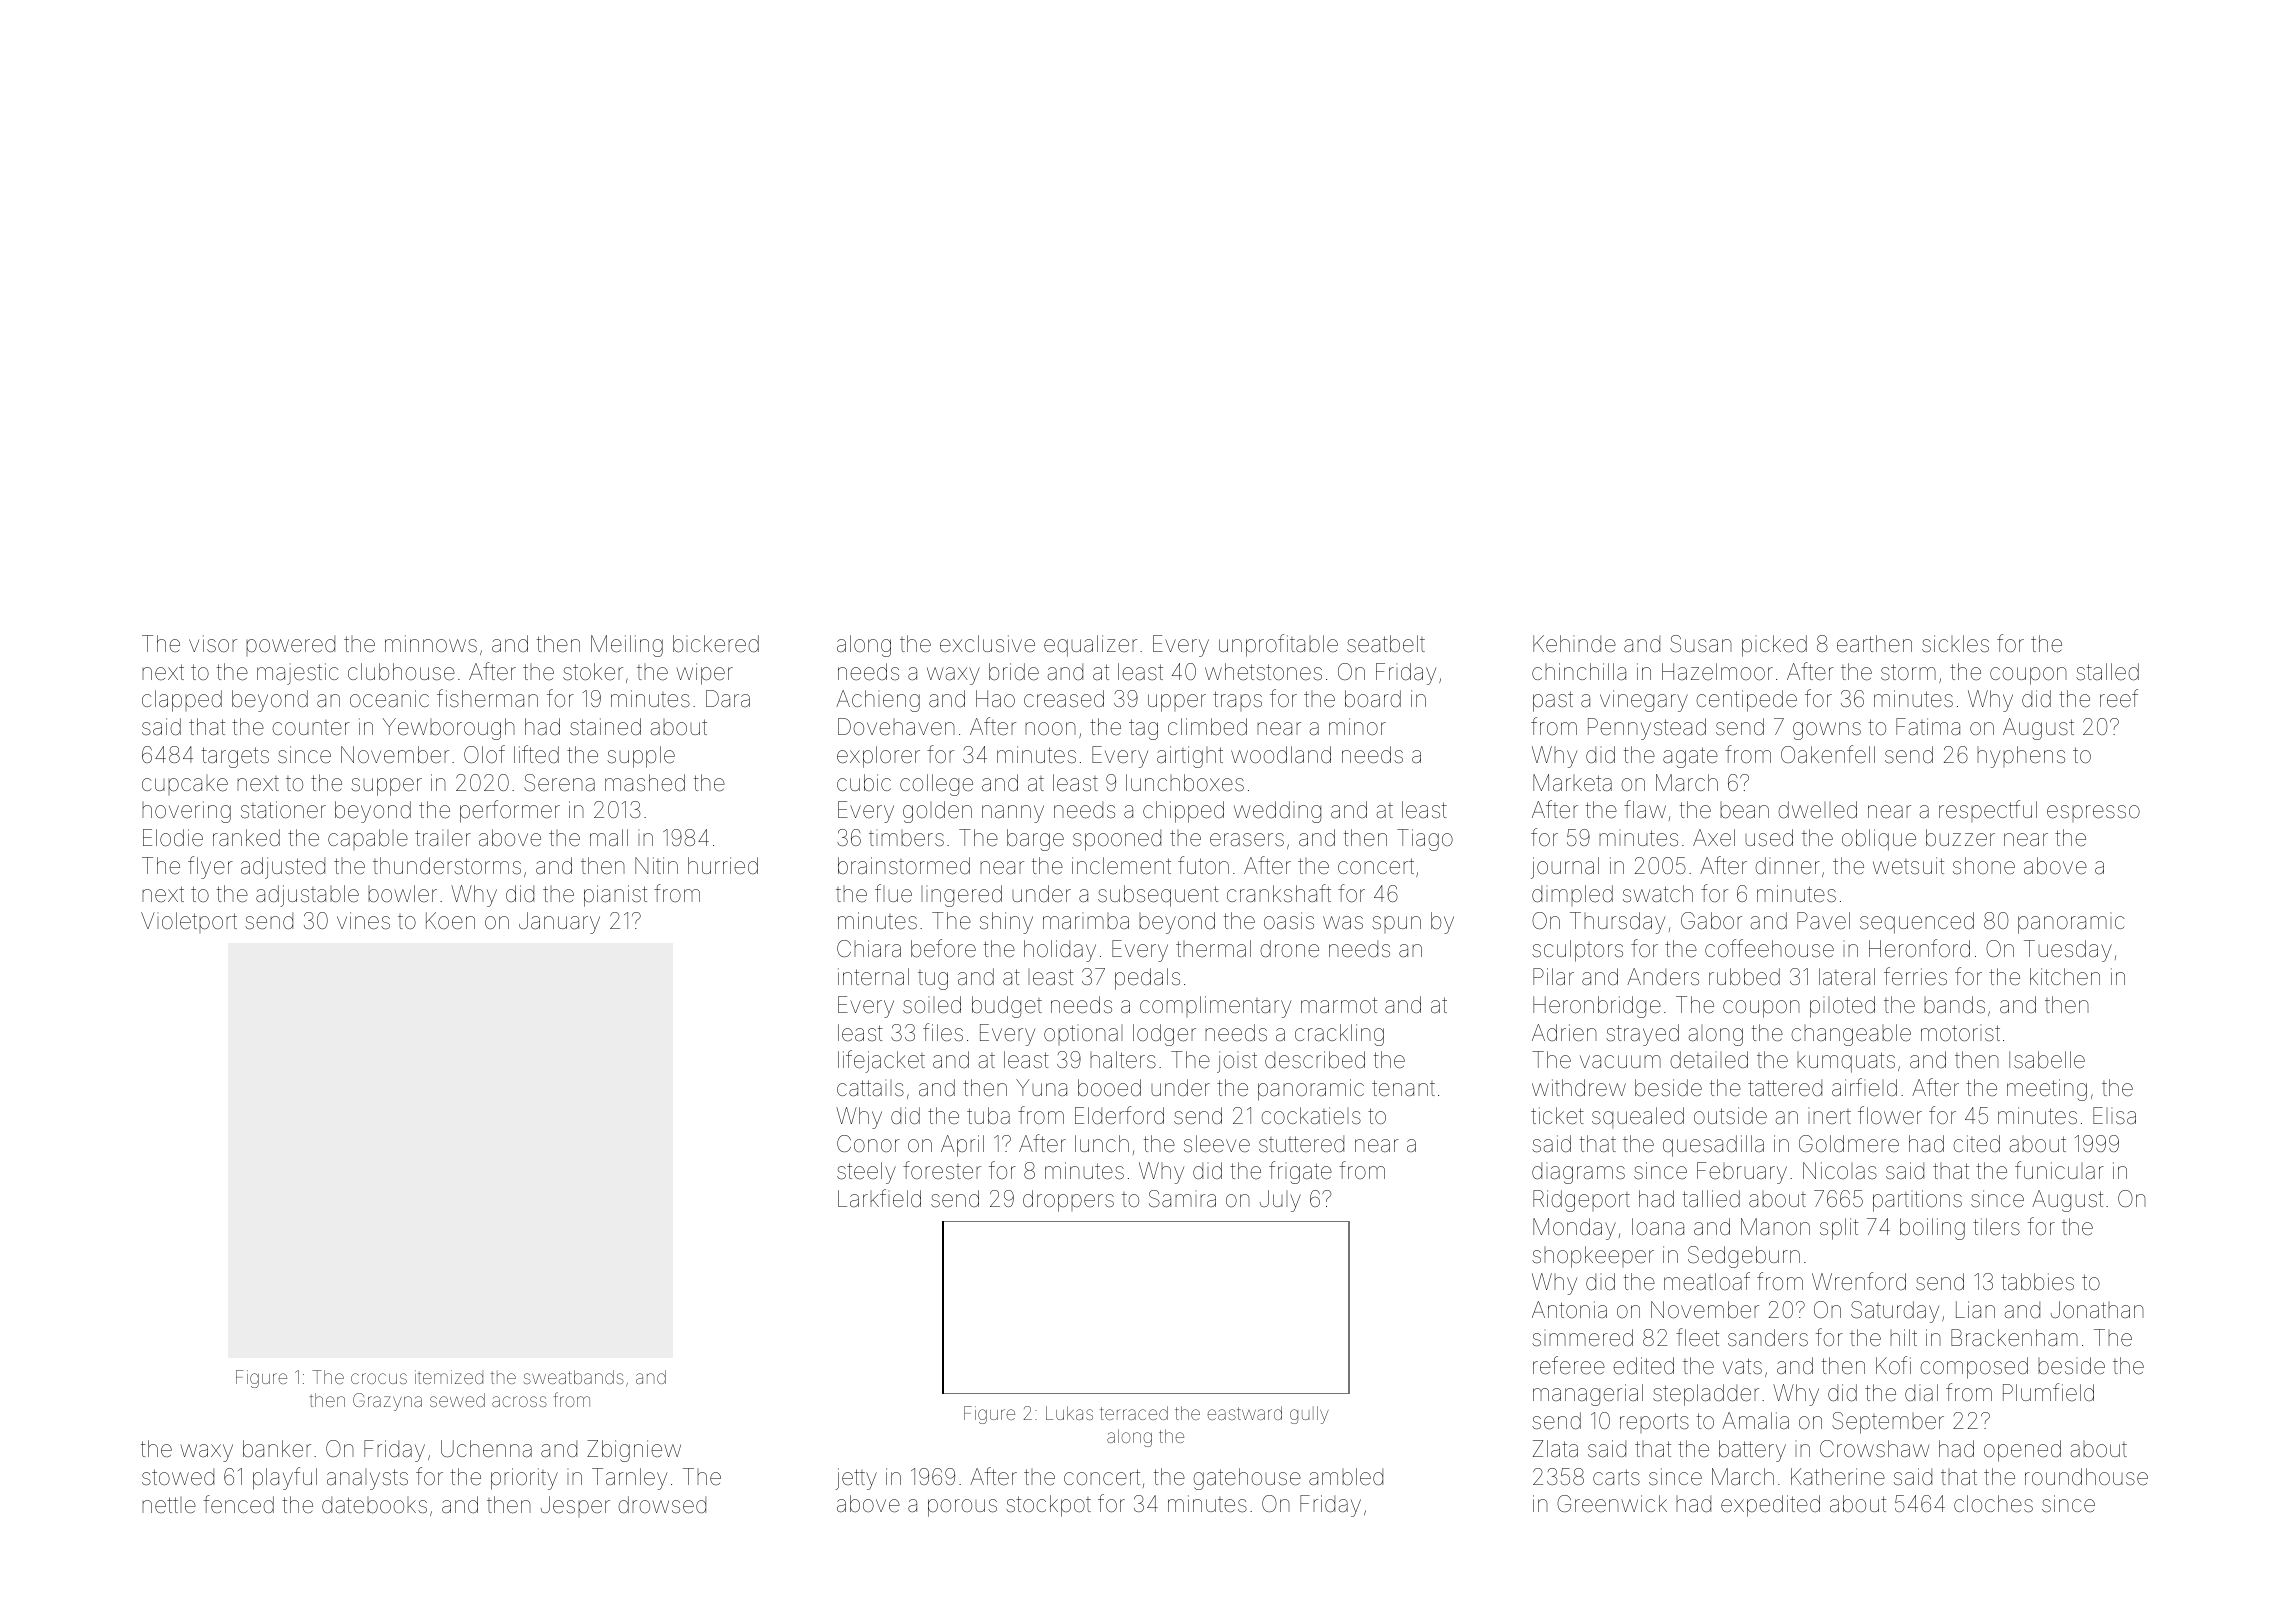 This screenshot has width=2292, height=1620. What do you see at coordinates (987, 644) in the screenshot?
I see `exclusive` at bounding box center [987, 644].
